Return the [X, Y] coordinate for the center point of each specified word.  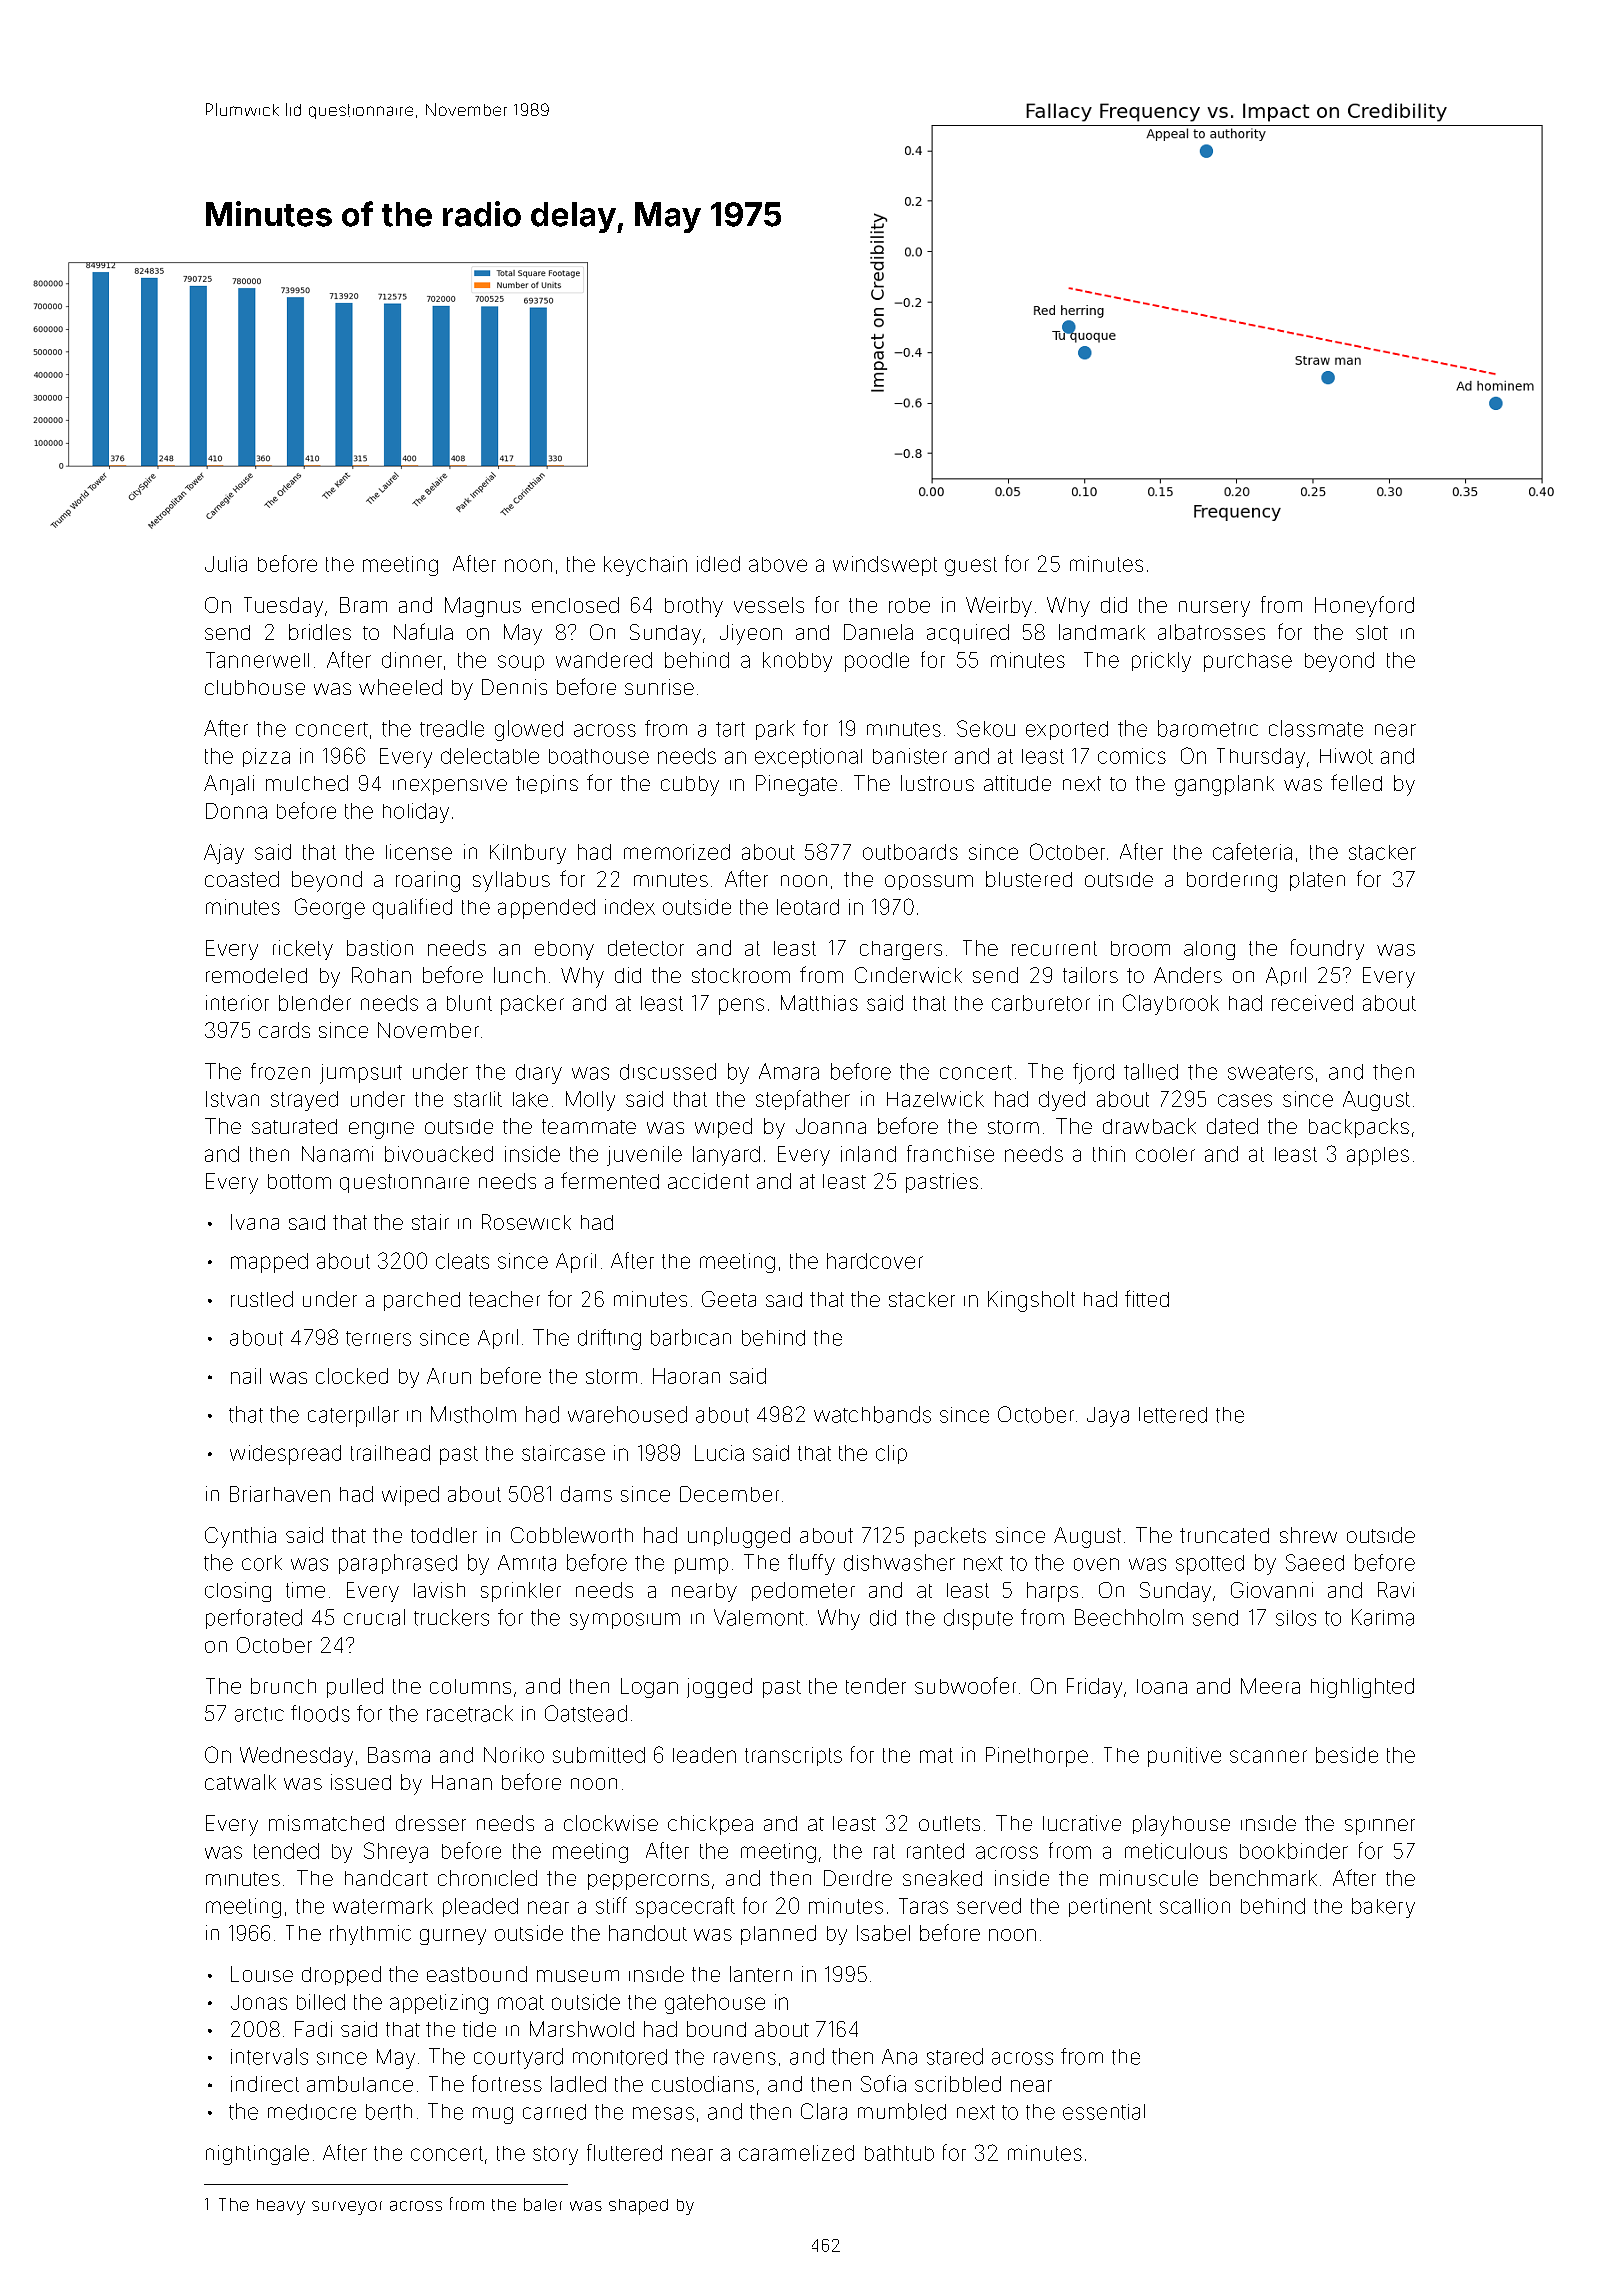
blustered [1029, 879]
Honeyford [1364, 606]
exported [1067, 730]
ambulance [360, 2084]
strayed [304, 1101]
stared [955, 2056]
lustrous [937, 783]
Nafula [423, 631]
